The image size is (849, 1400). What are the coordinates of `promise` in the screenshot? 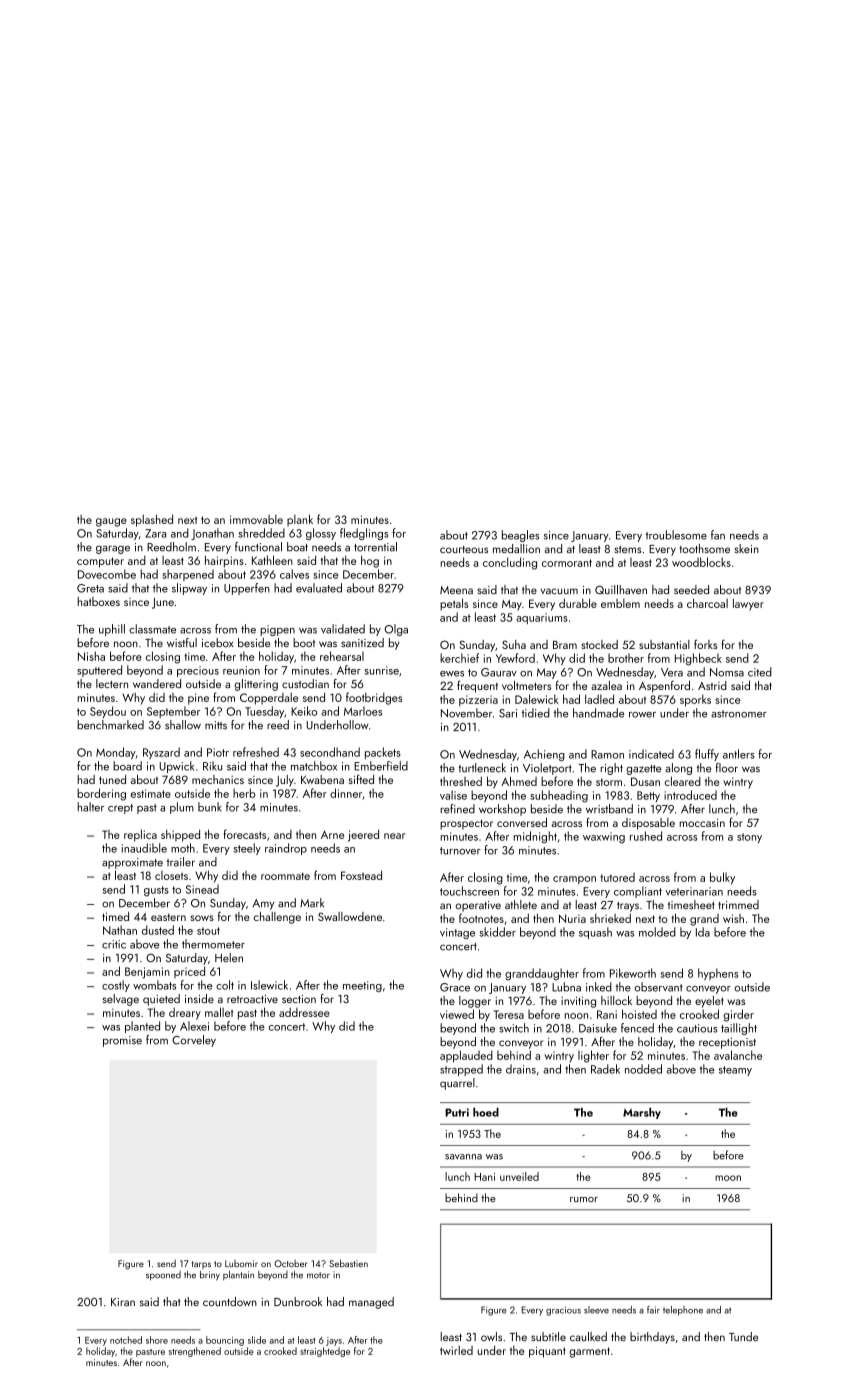 It's located at (122, 1041).
